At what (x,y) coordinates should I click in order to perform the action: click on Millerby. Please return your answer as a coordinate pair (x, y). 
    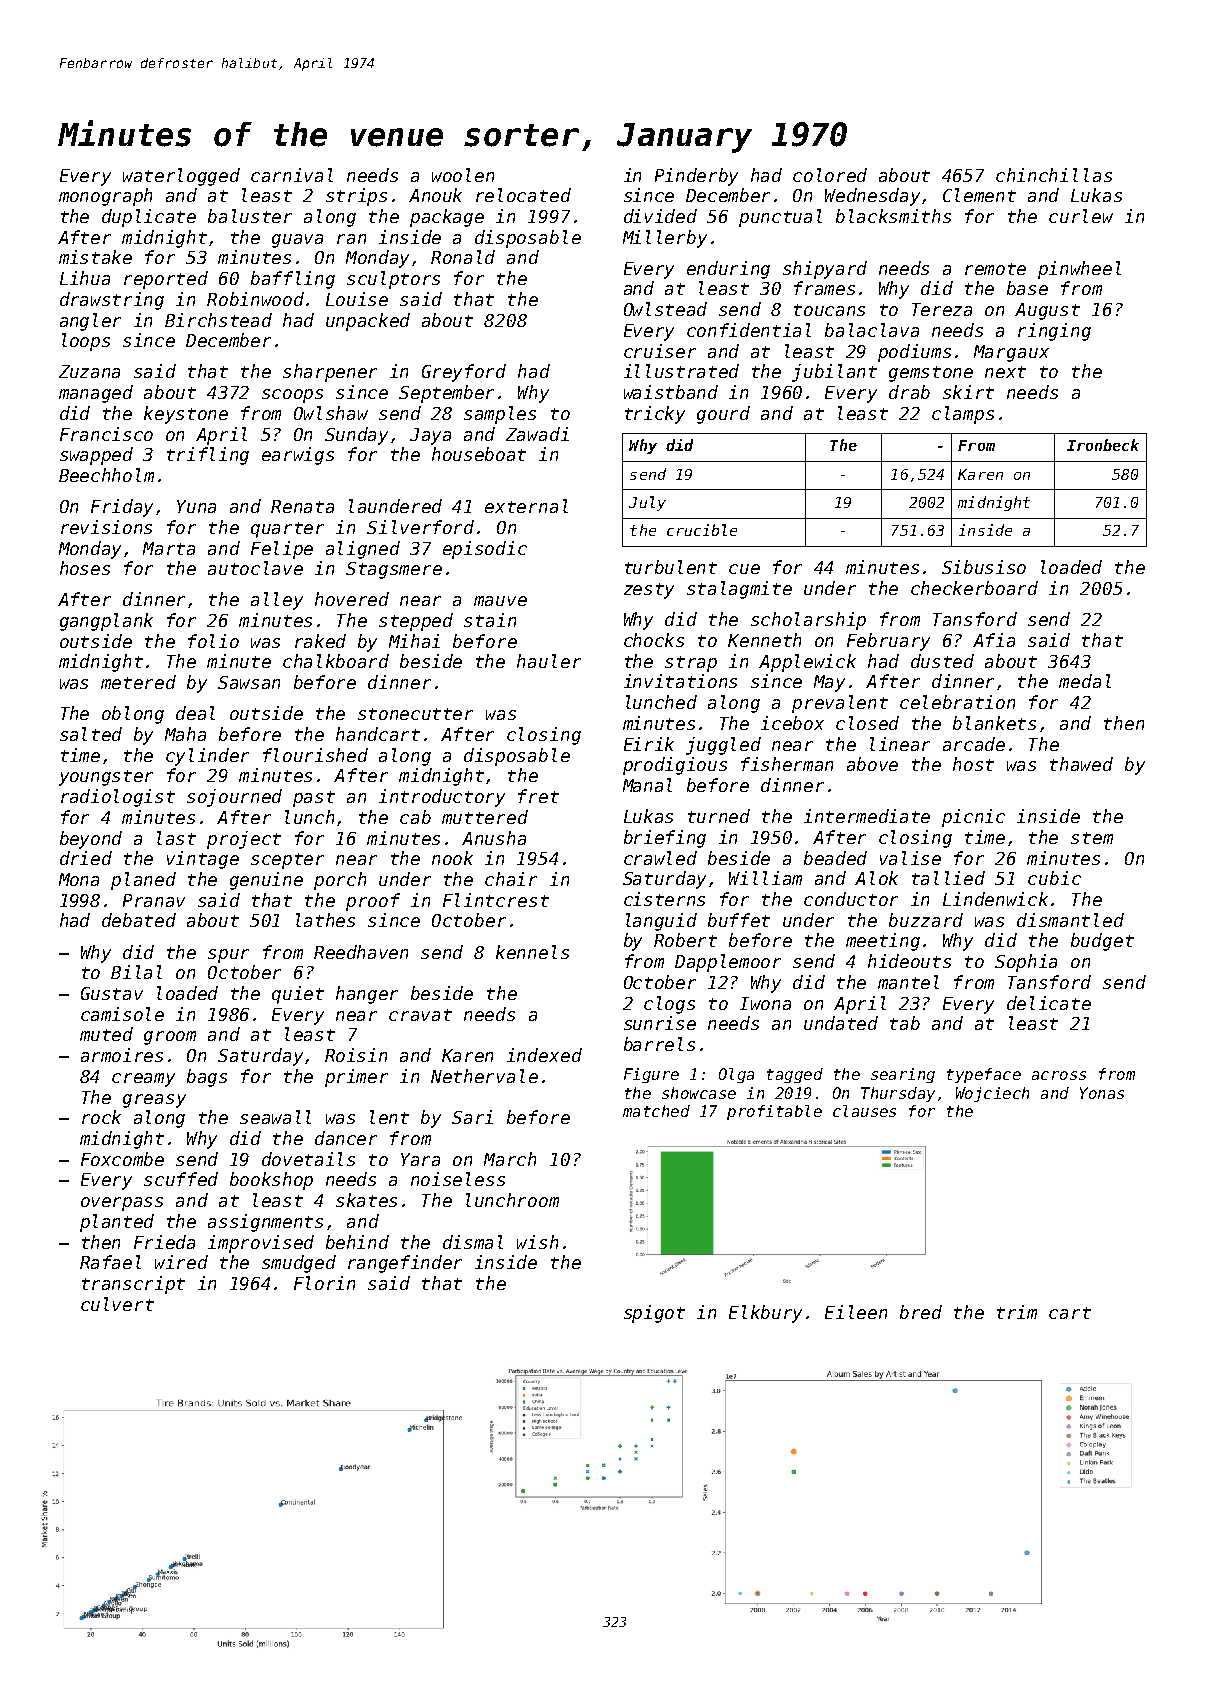
    Looking at the image, I should click on (665, 239).
